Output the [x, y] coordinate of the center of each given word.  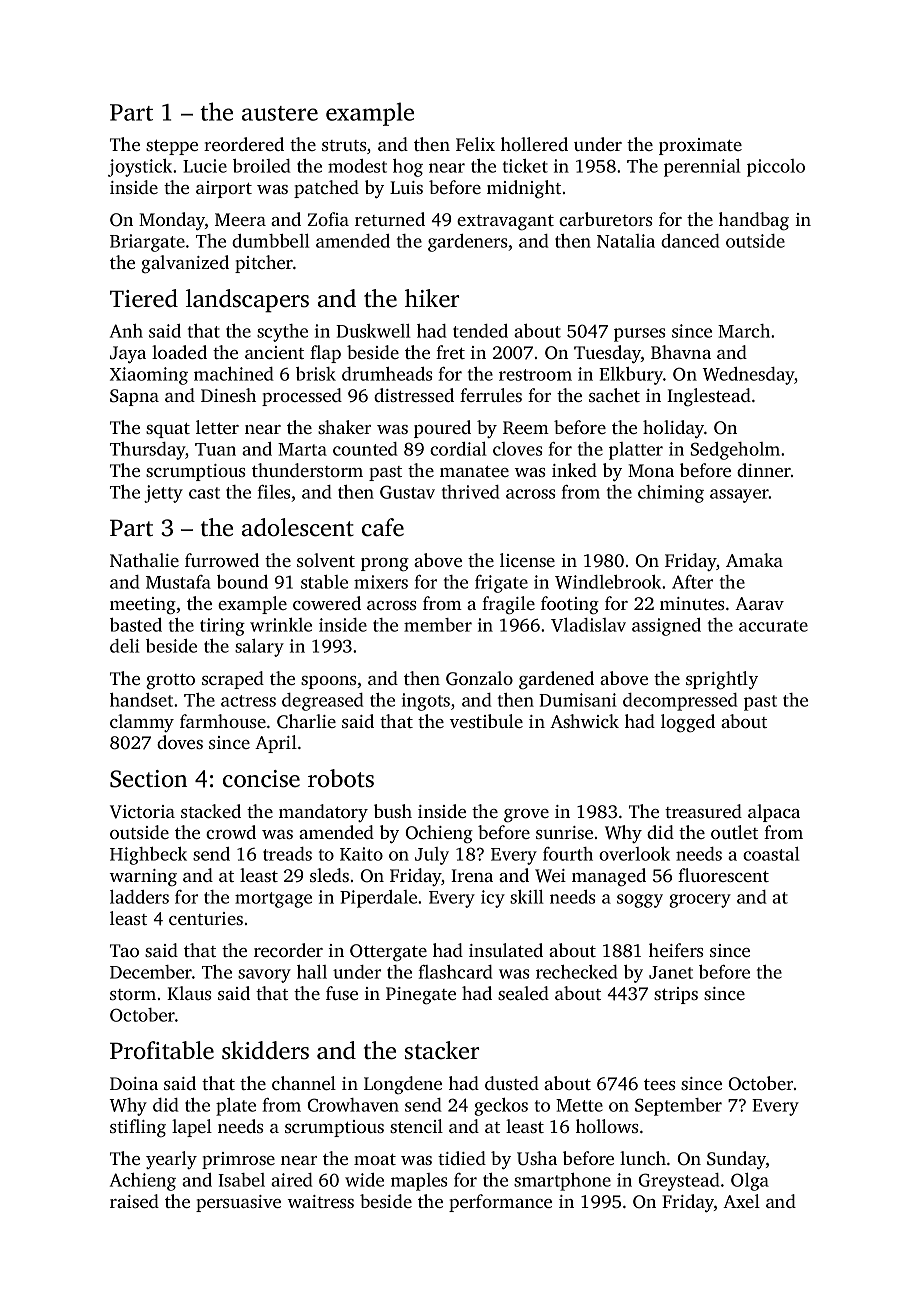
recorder [288, 950]
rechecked [577, 972]
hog [408, 168]
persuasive [238, 1203]
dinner [764, 470]
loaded [179, 352]
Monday [172, 221]
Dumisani [578, 700]
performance [500, 1203]
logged [688, 723]
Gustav [407, 492]
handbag [754, 221]
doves [180, 742]
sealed [523, 993]
